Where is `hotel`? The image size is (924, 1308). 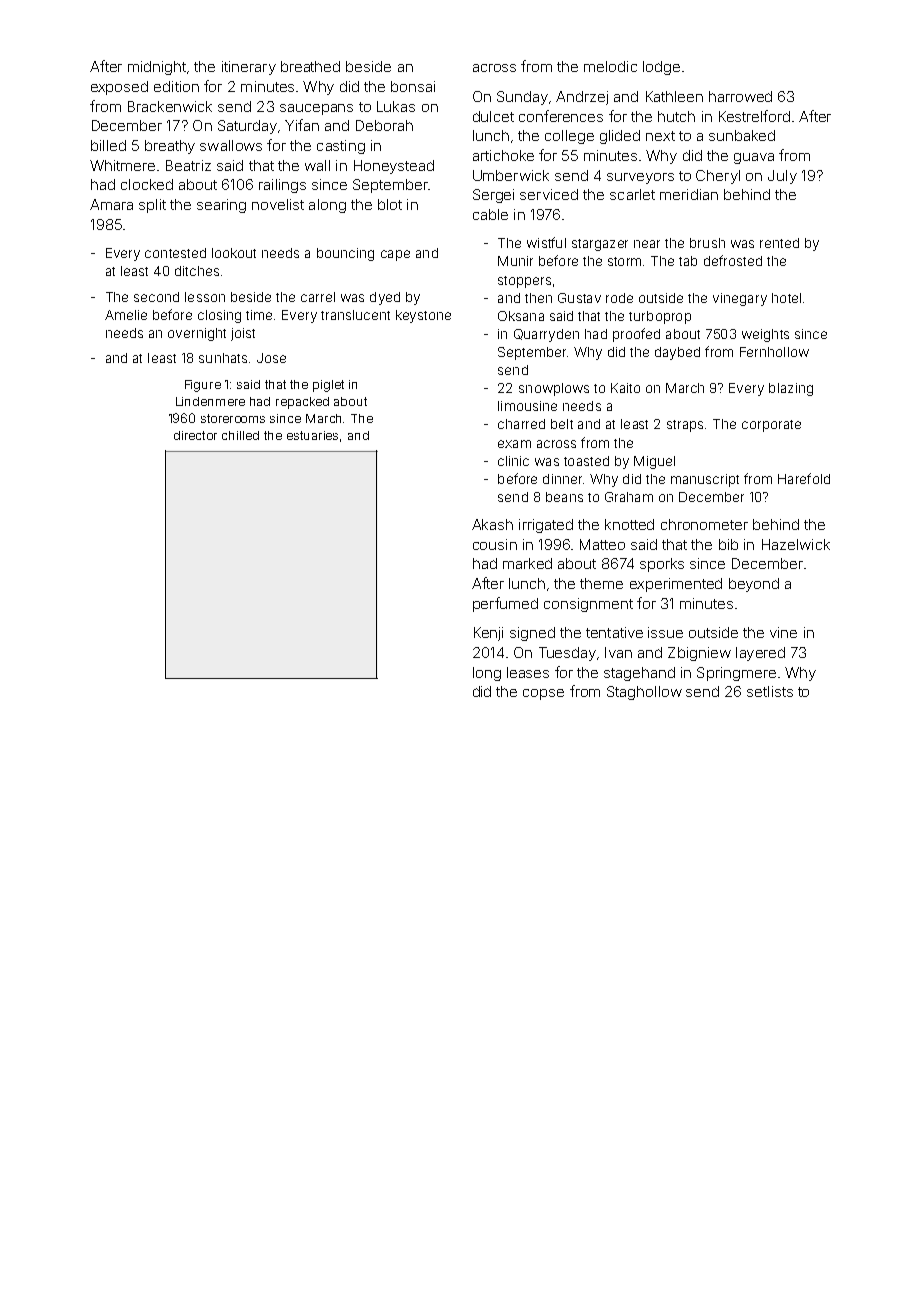
hotel is located at coordinates (786, 298).
